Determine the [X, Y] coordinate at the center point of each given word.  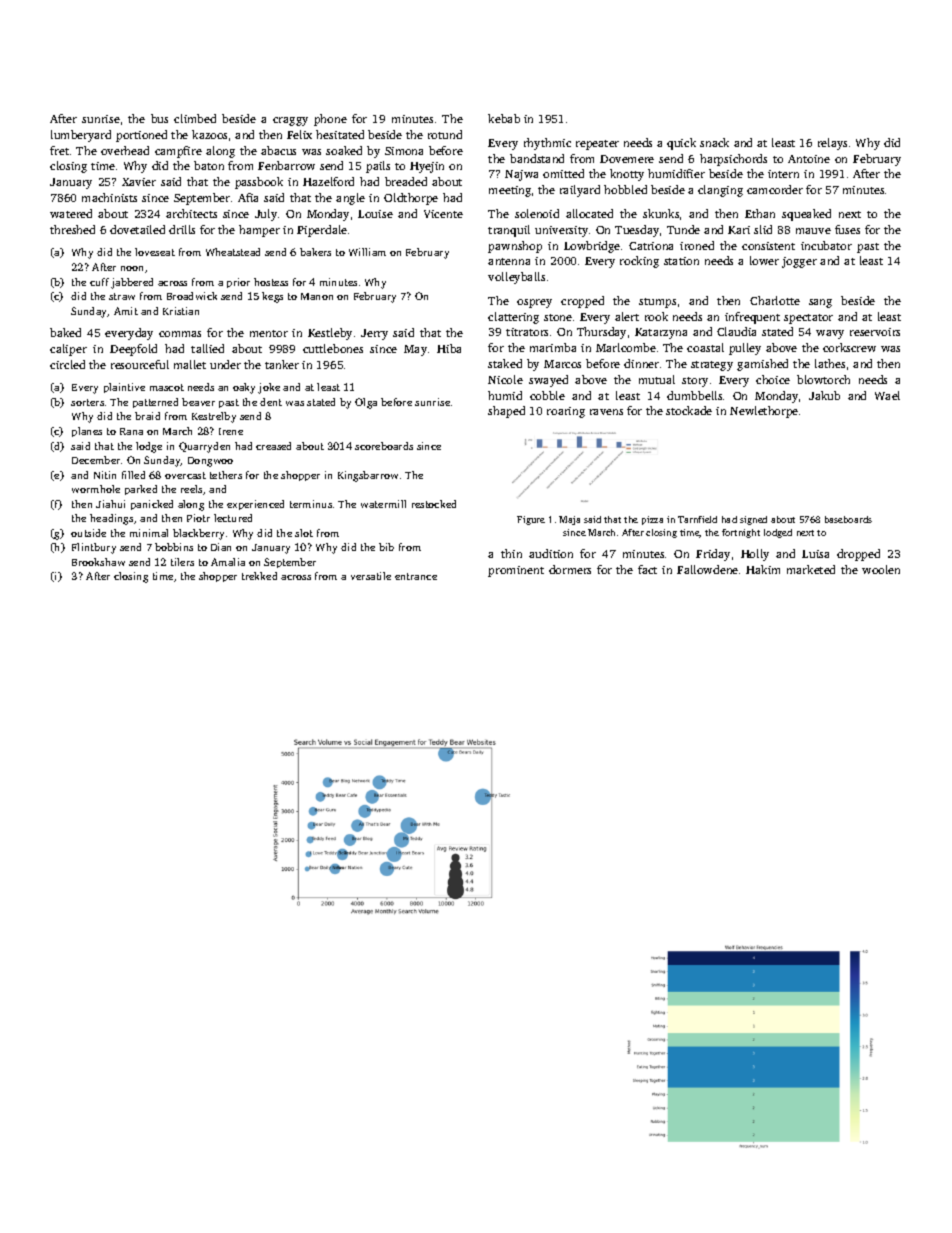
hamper [259, 231]
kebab [504, 118]
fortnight [741, 533]
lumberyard [81, 136]
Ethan [760, 213]
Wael [887, 395]
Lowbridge [592, 247]
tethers [226, 475]
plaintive [124, 388]
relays [832, 144]
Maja [569, 520]
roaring [566, 412]
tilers [182, 562]
